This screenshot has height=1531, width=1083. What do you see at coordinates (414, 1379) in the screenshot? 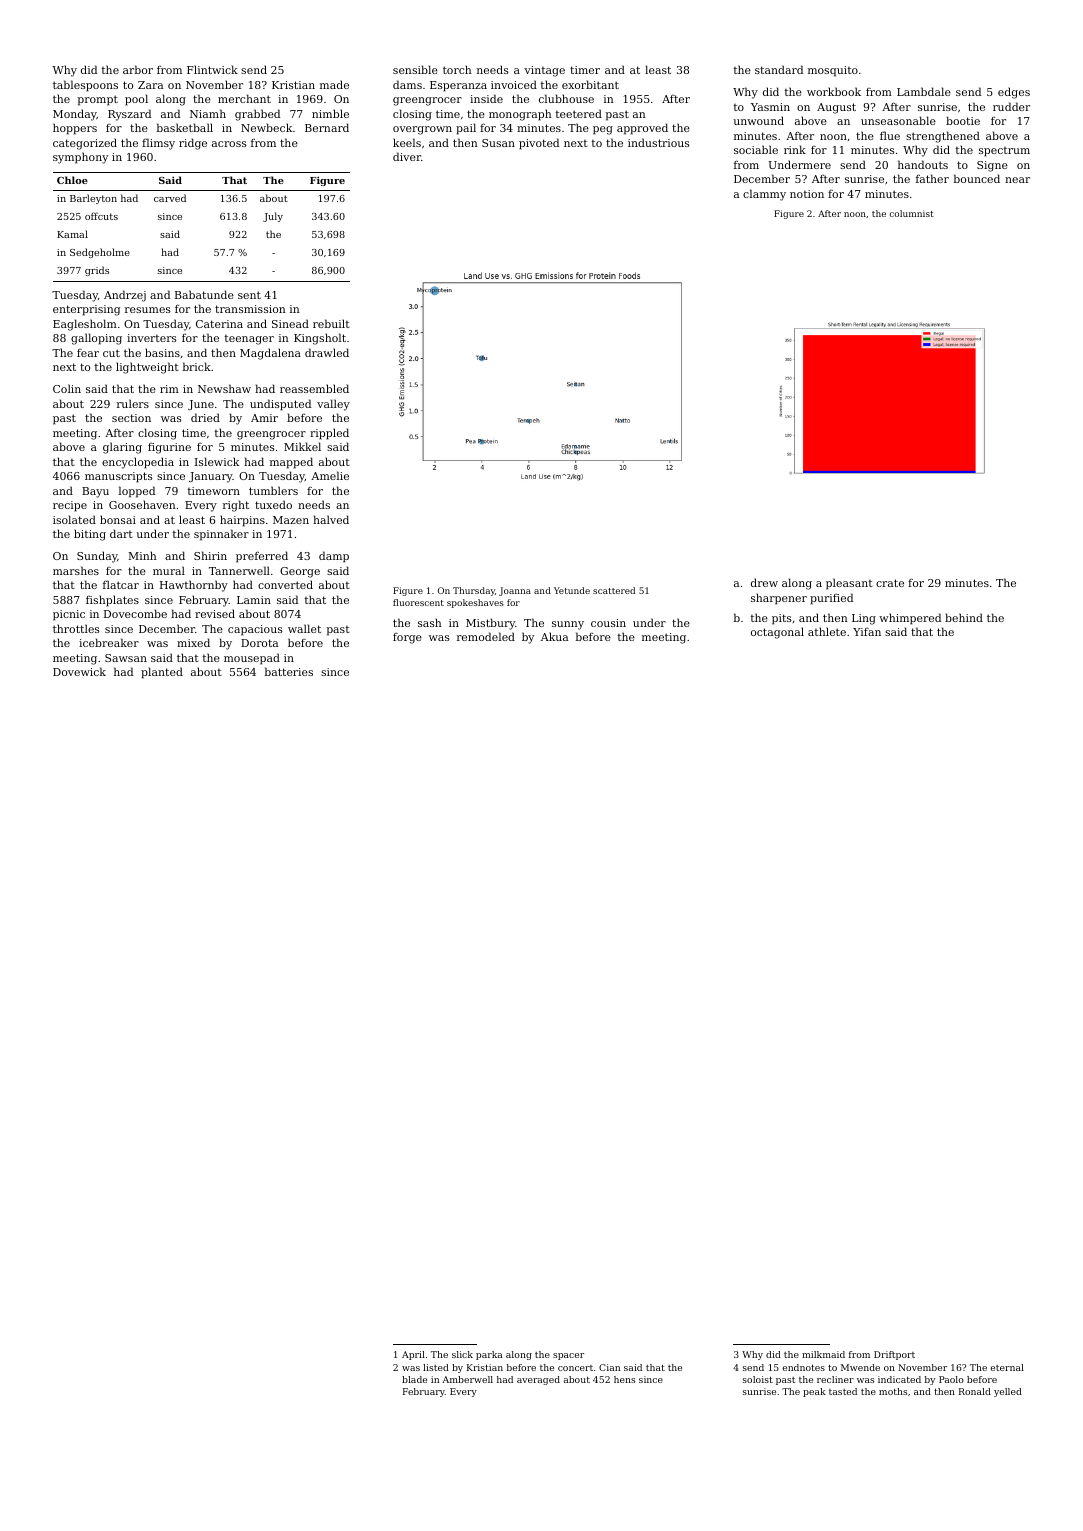
I see `blade` at bounding box center [414, 1379].
